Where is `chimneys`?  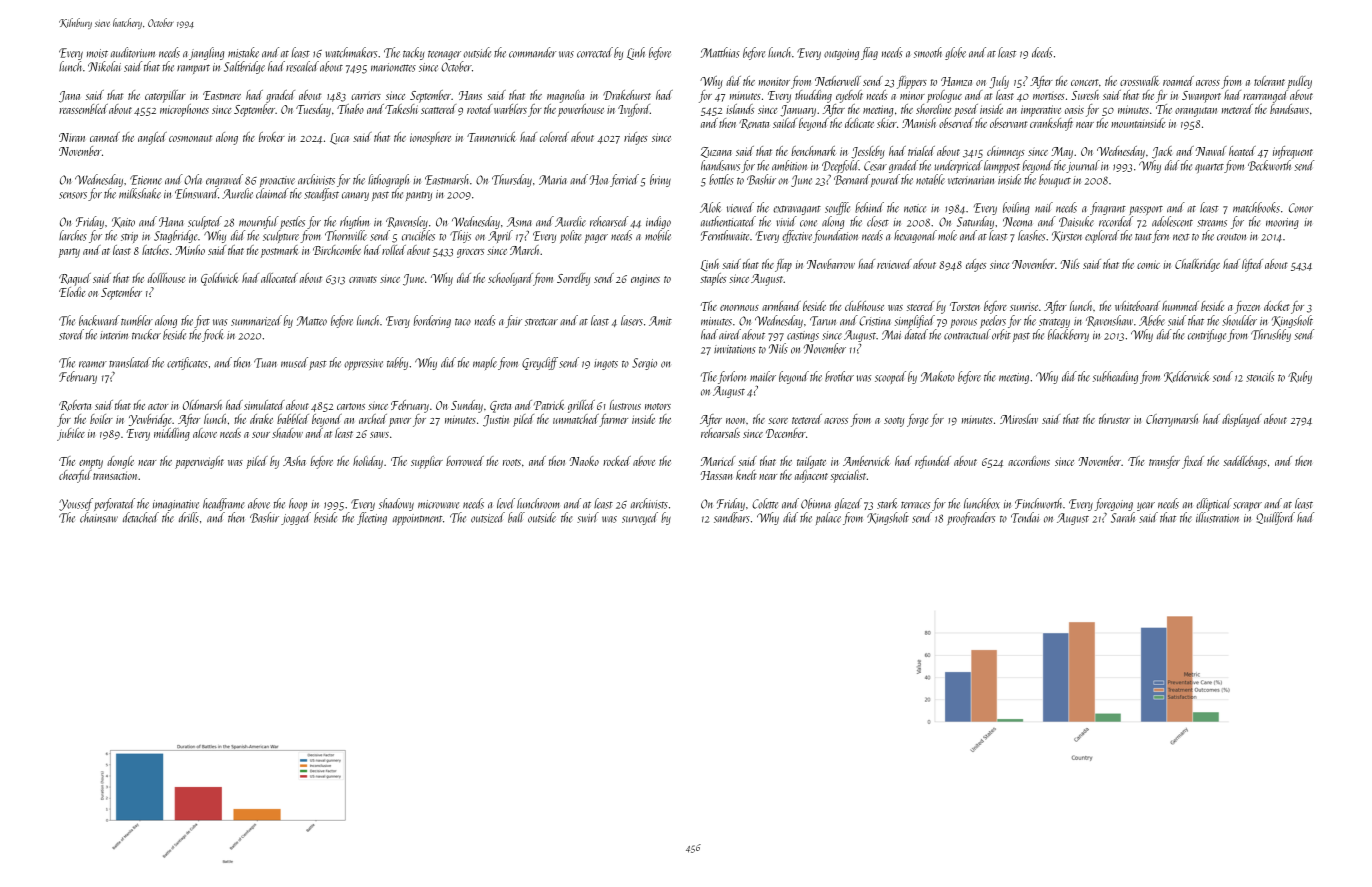 chimneys is located at coordinates (1006, 152).
